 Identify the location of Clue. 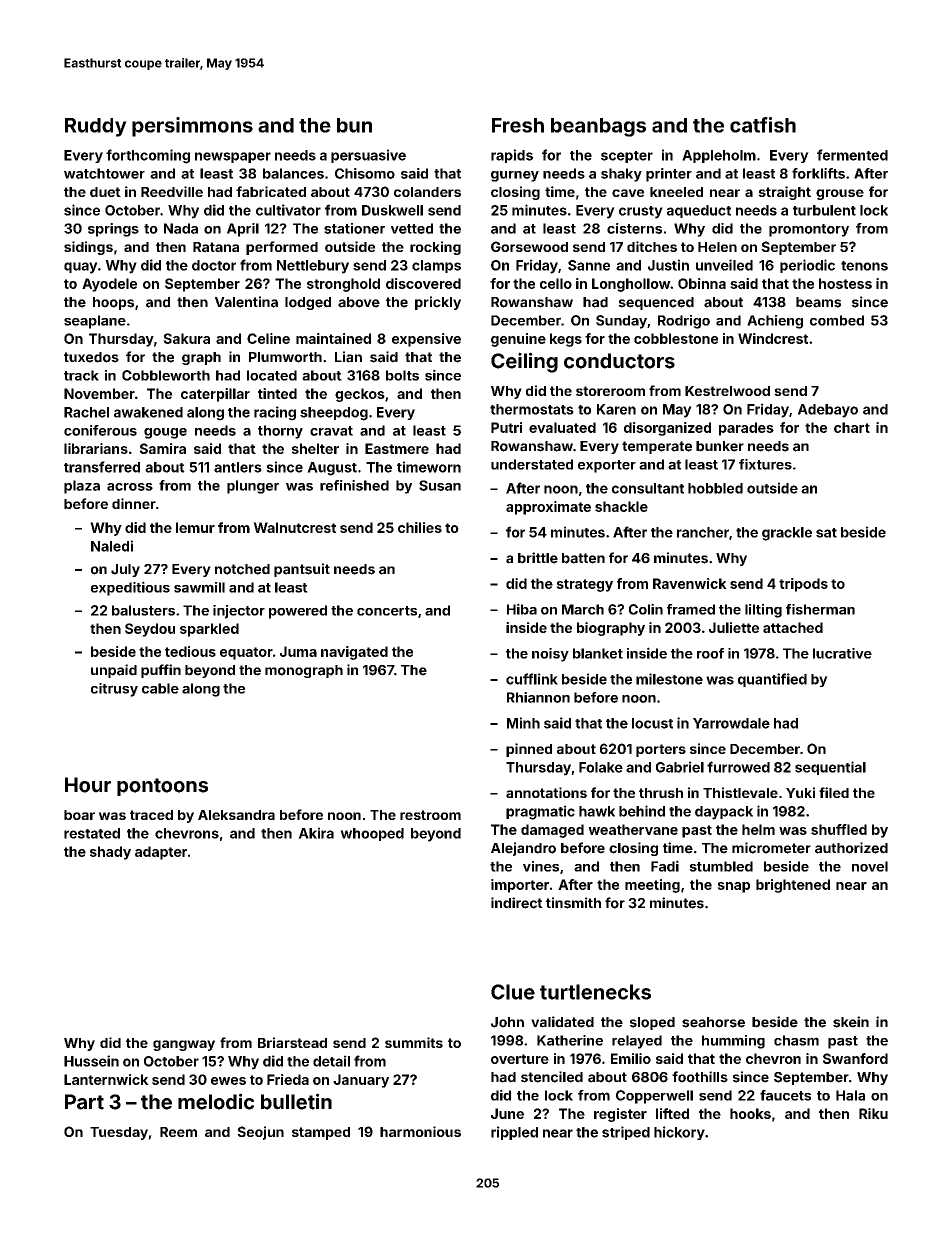
(513, 992).
